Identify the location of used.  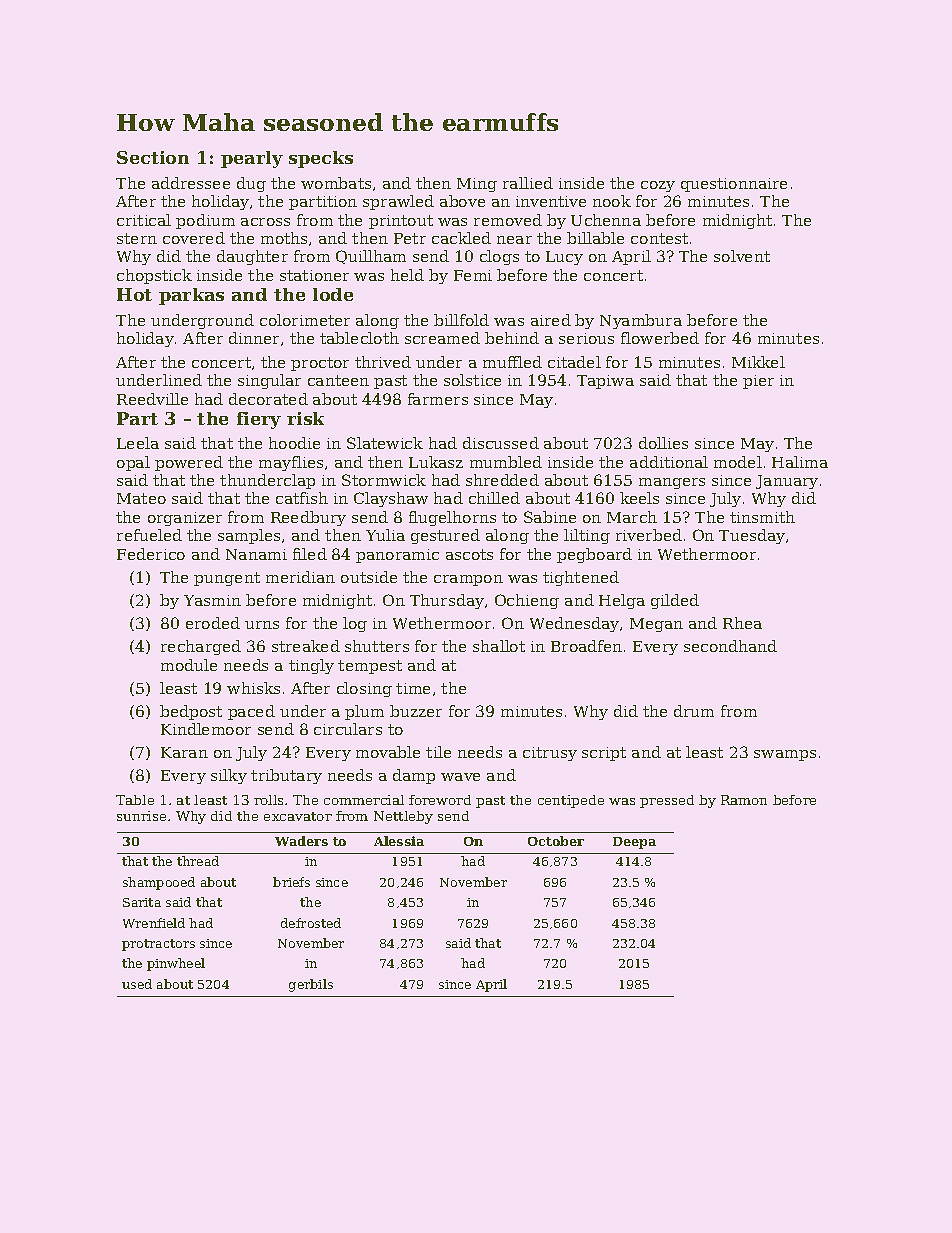
(137, 984).
